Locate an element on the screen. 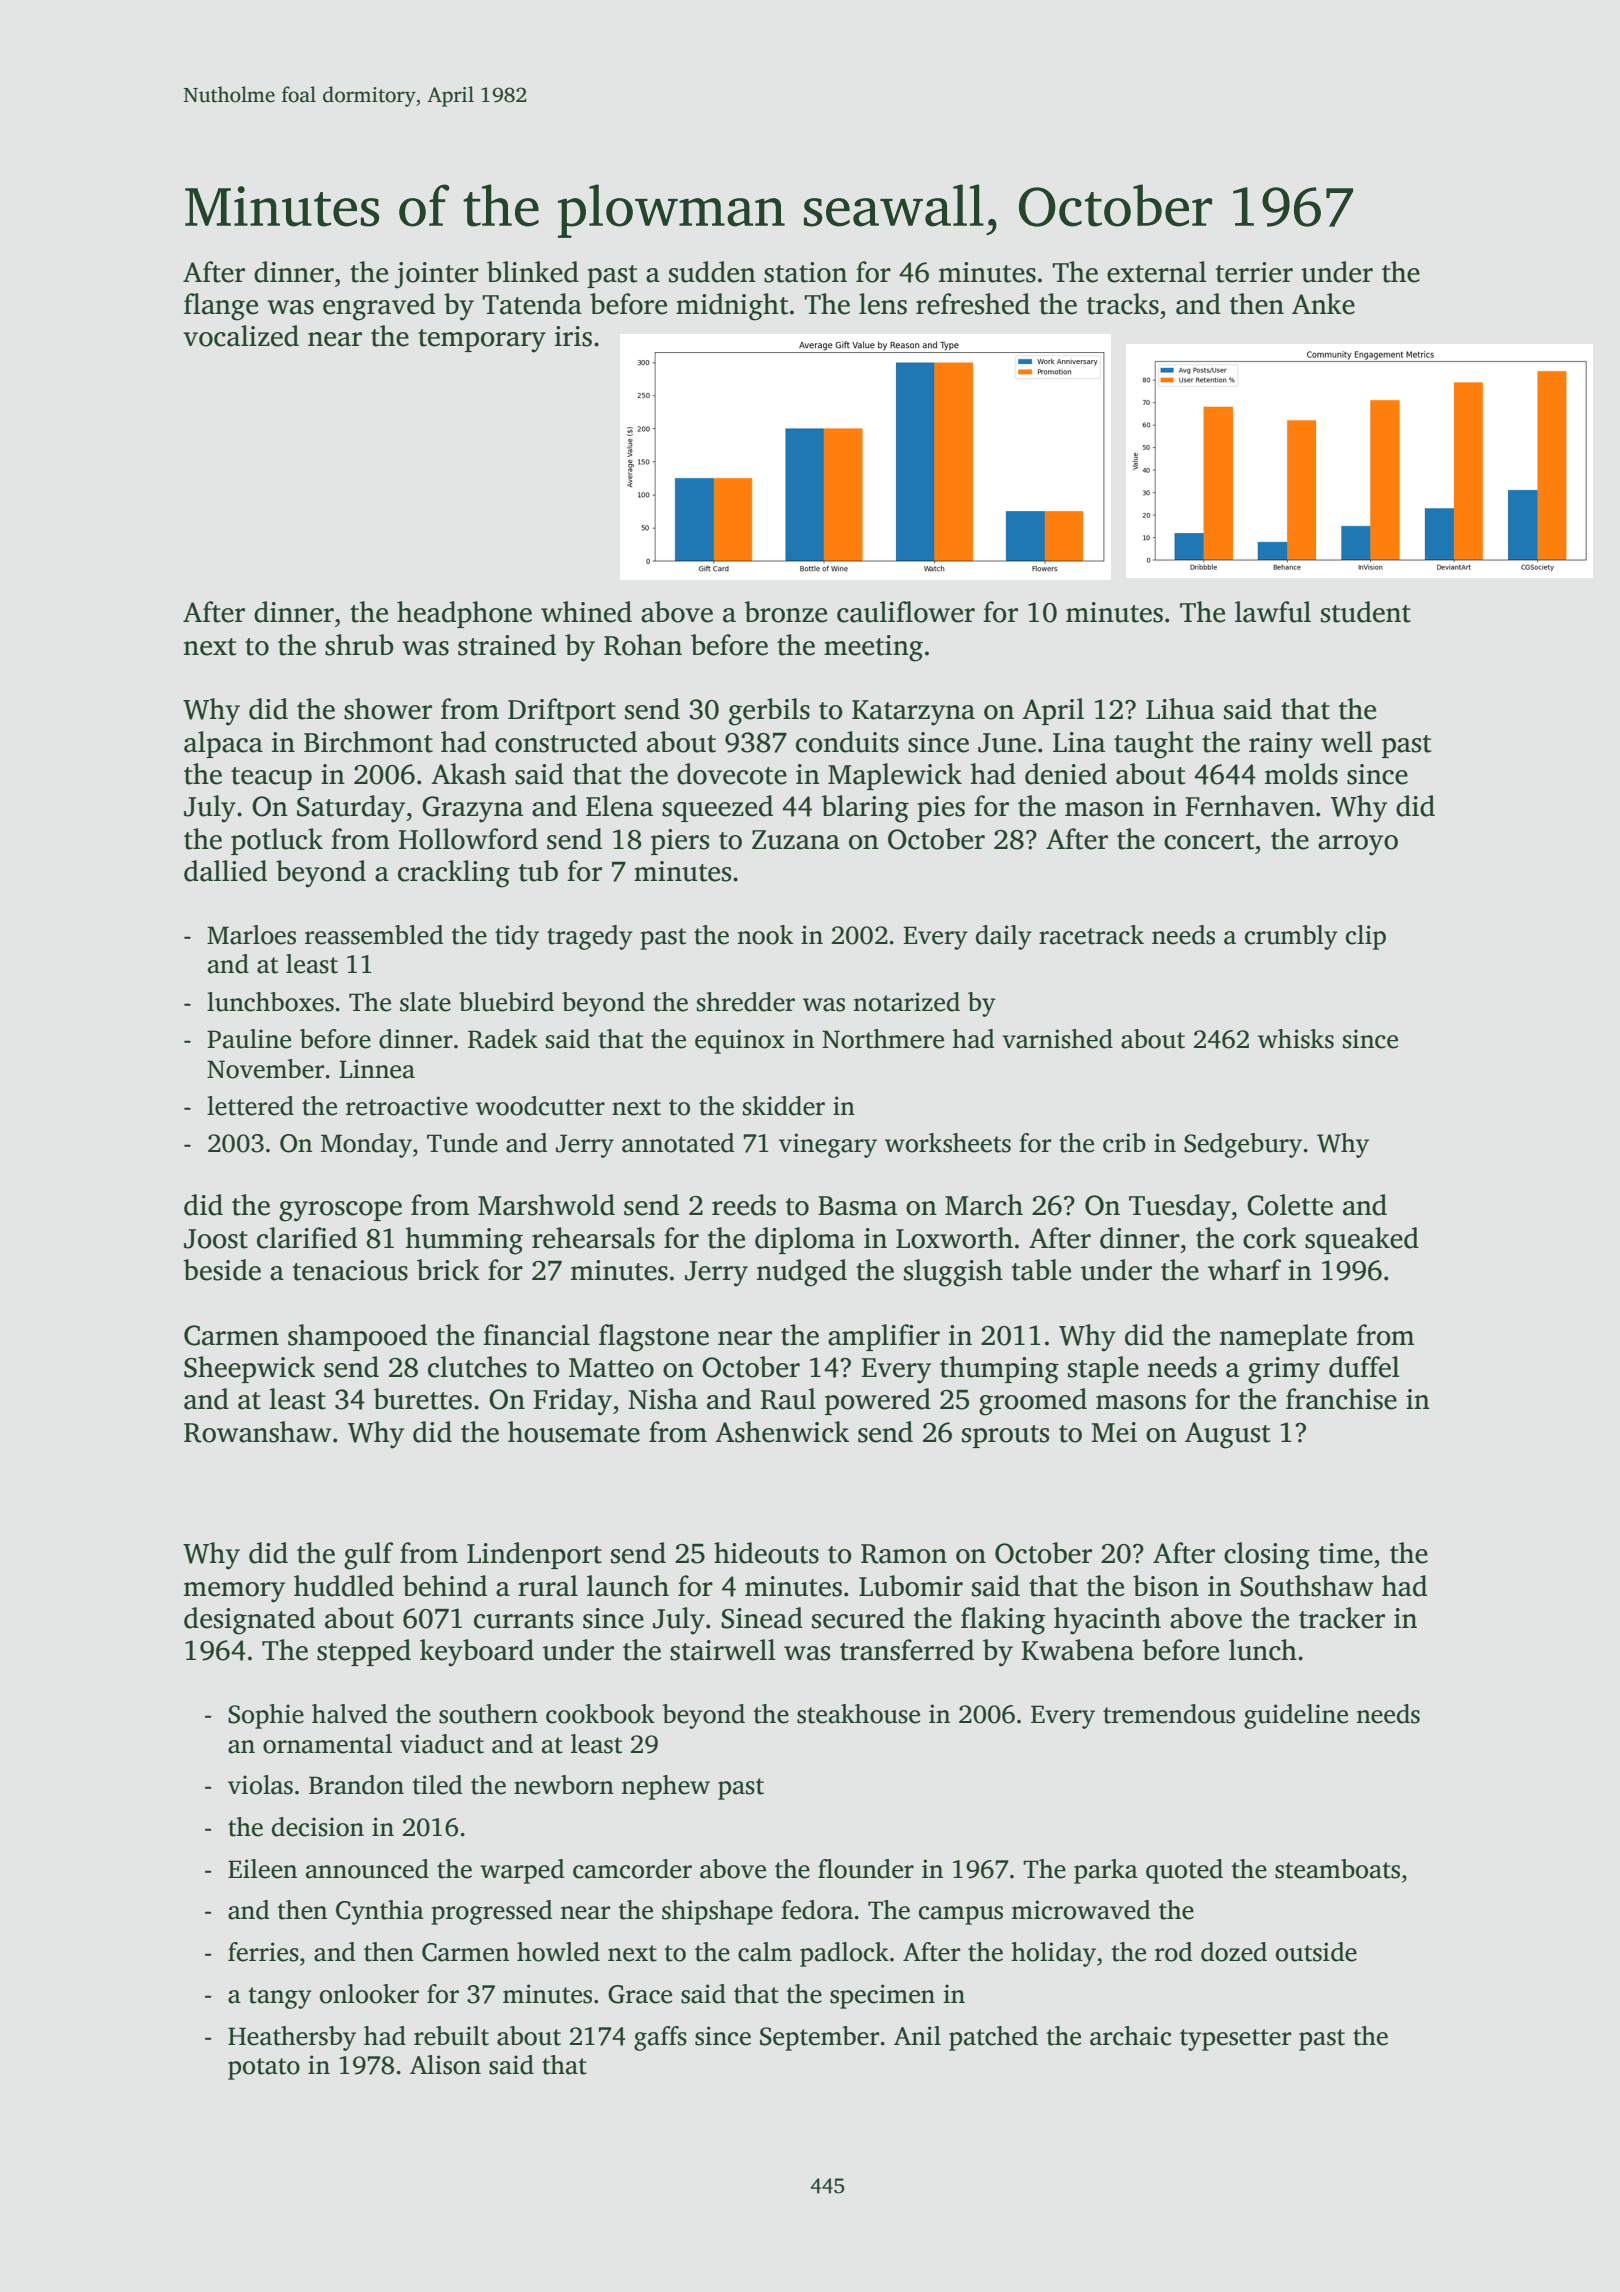  retroactive is located at coordinates (407, 1106).
